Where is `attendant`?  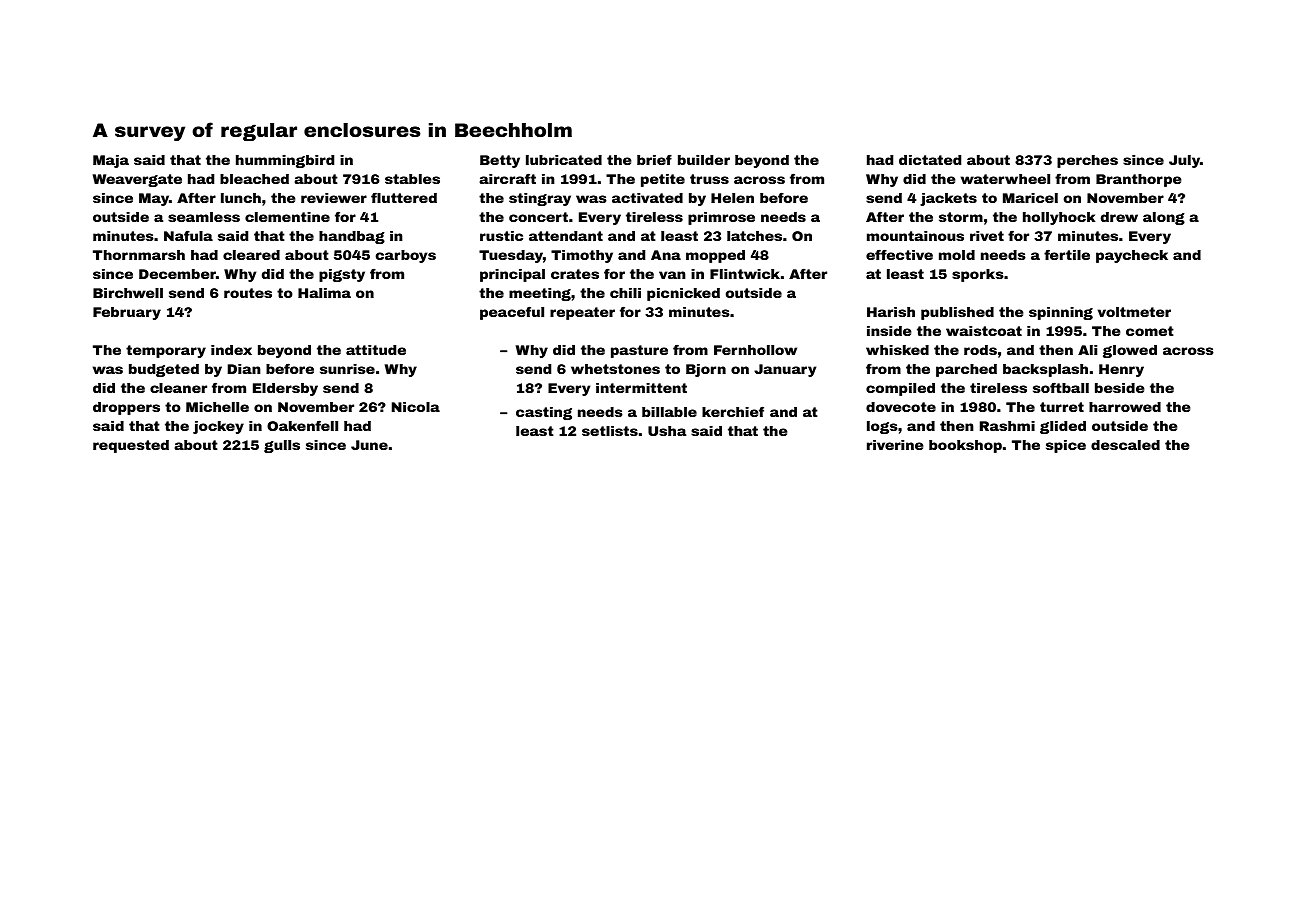 attendant is located at coordinates (566, 236).
